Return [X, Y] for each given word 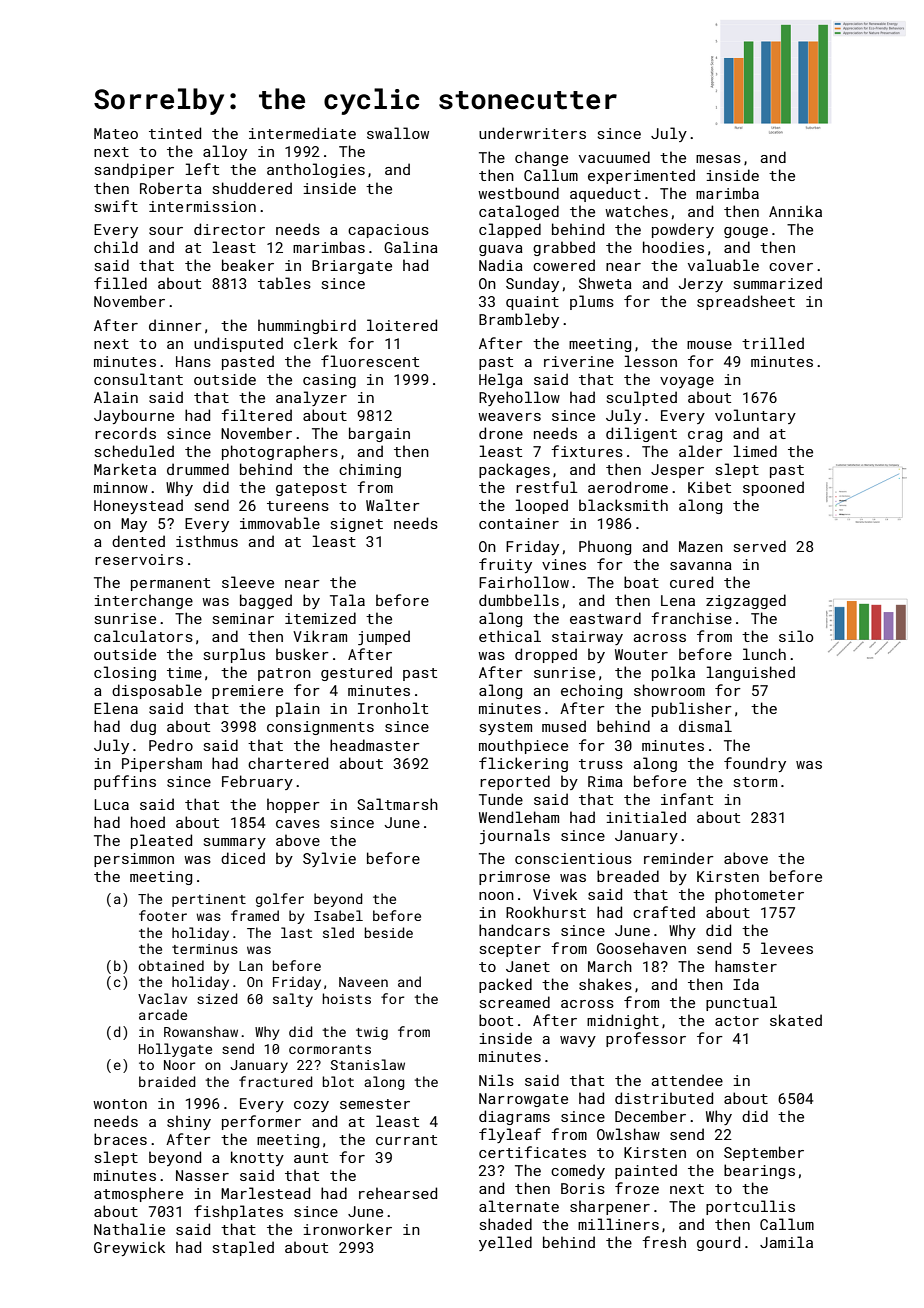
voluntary [755, 416]
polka [673, 673]
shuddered [252, 188]
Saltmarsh [397, 804]
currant [406, 1140]
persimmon [134, 860]
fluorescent [370, 361]
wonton [120, 1104]
